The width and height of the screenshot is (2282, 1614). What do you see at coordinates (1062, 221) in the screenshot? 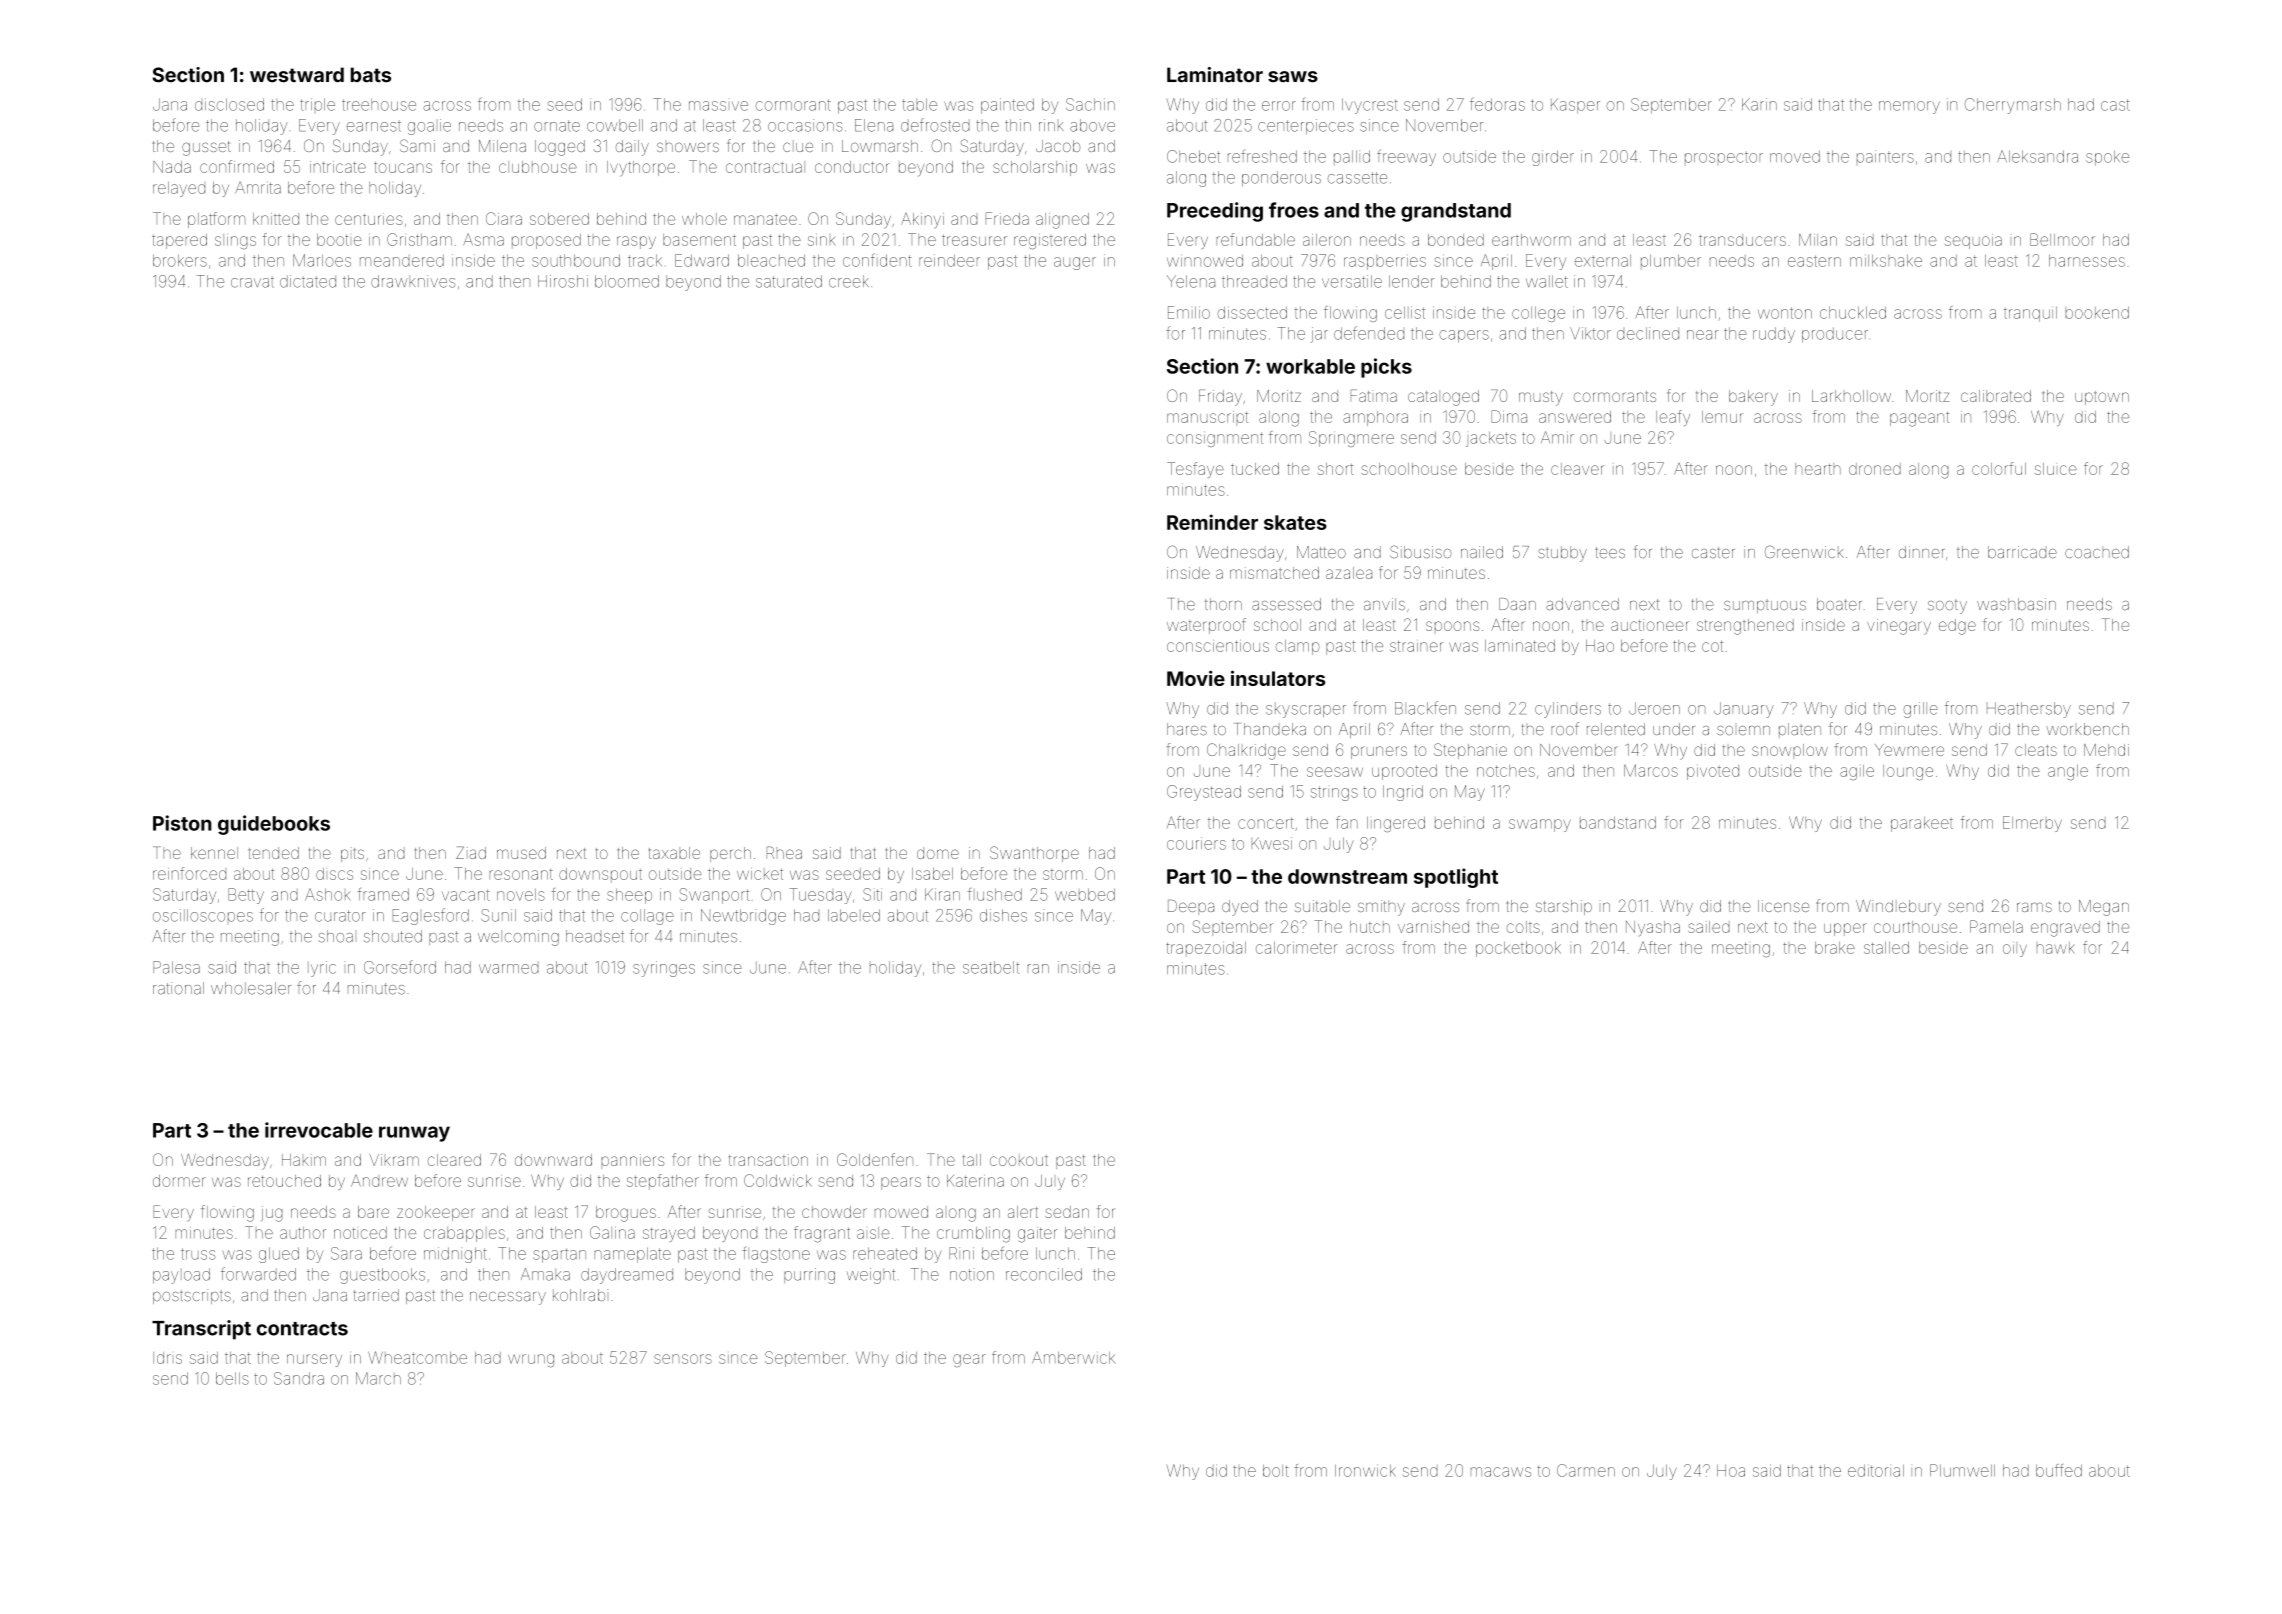
I see `aligned` at bounding box center [1062, 221].
